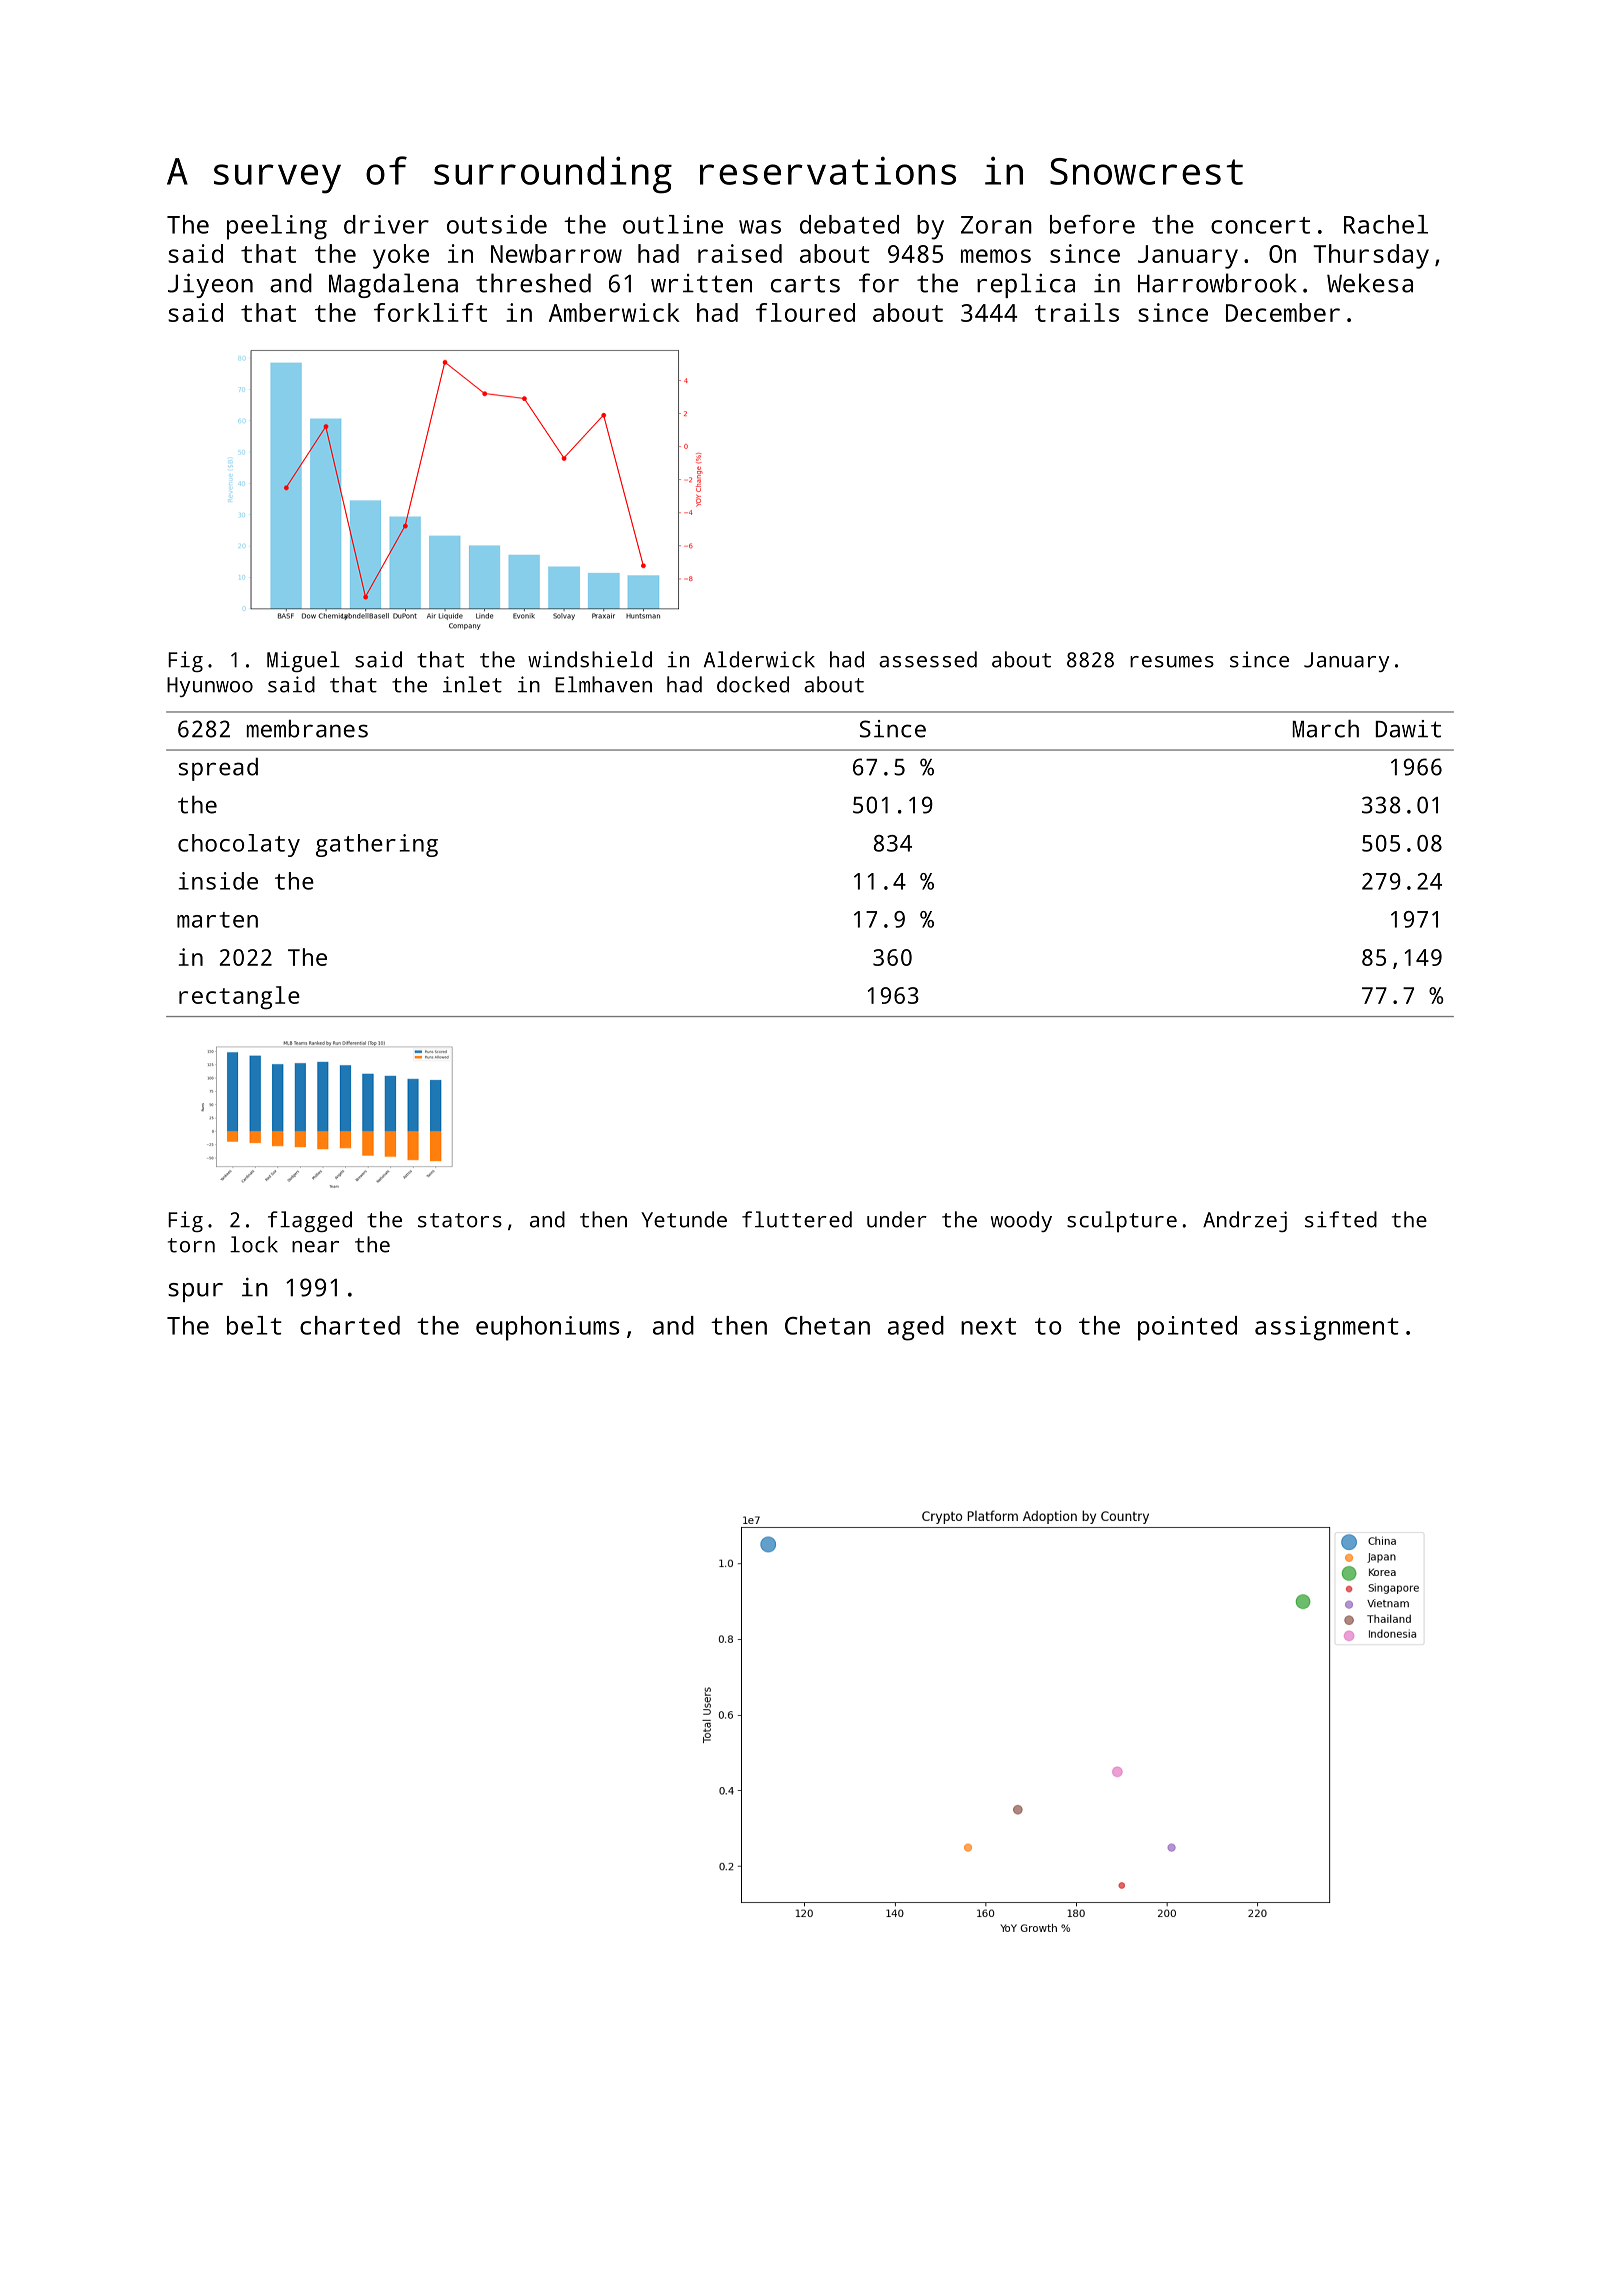  What do you see at coordinates (759, 659) in the screenshot?
I see `Alderwick` at bounding box center [759, 659].
